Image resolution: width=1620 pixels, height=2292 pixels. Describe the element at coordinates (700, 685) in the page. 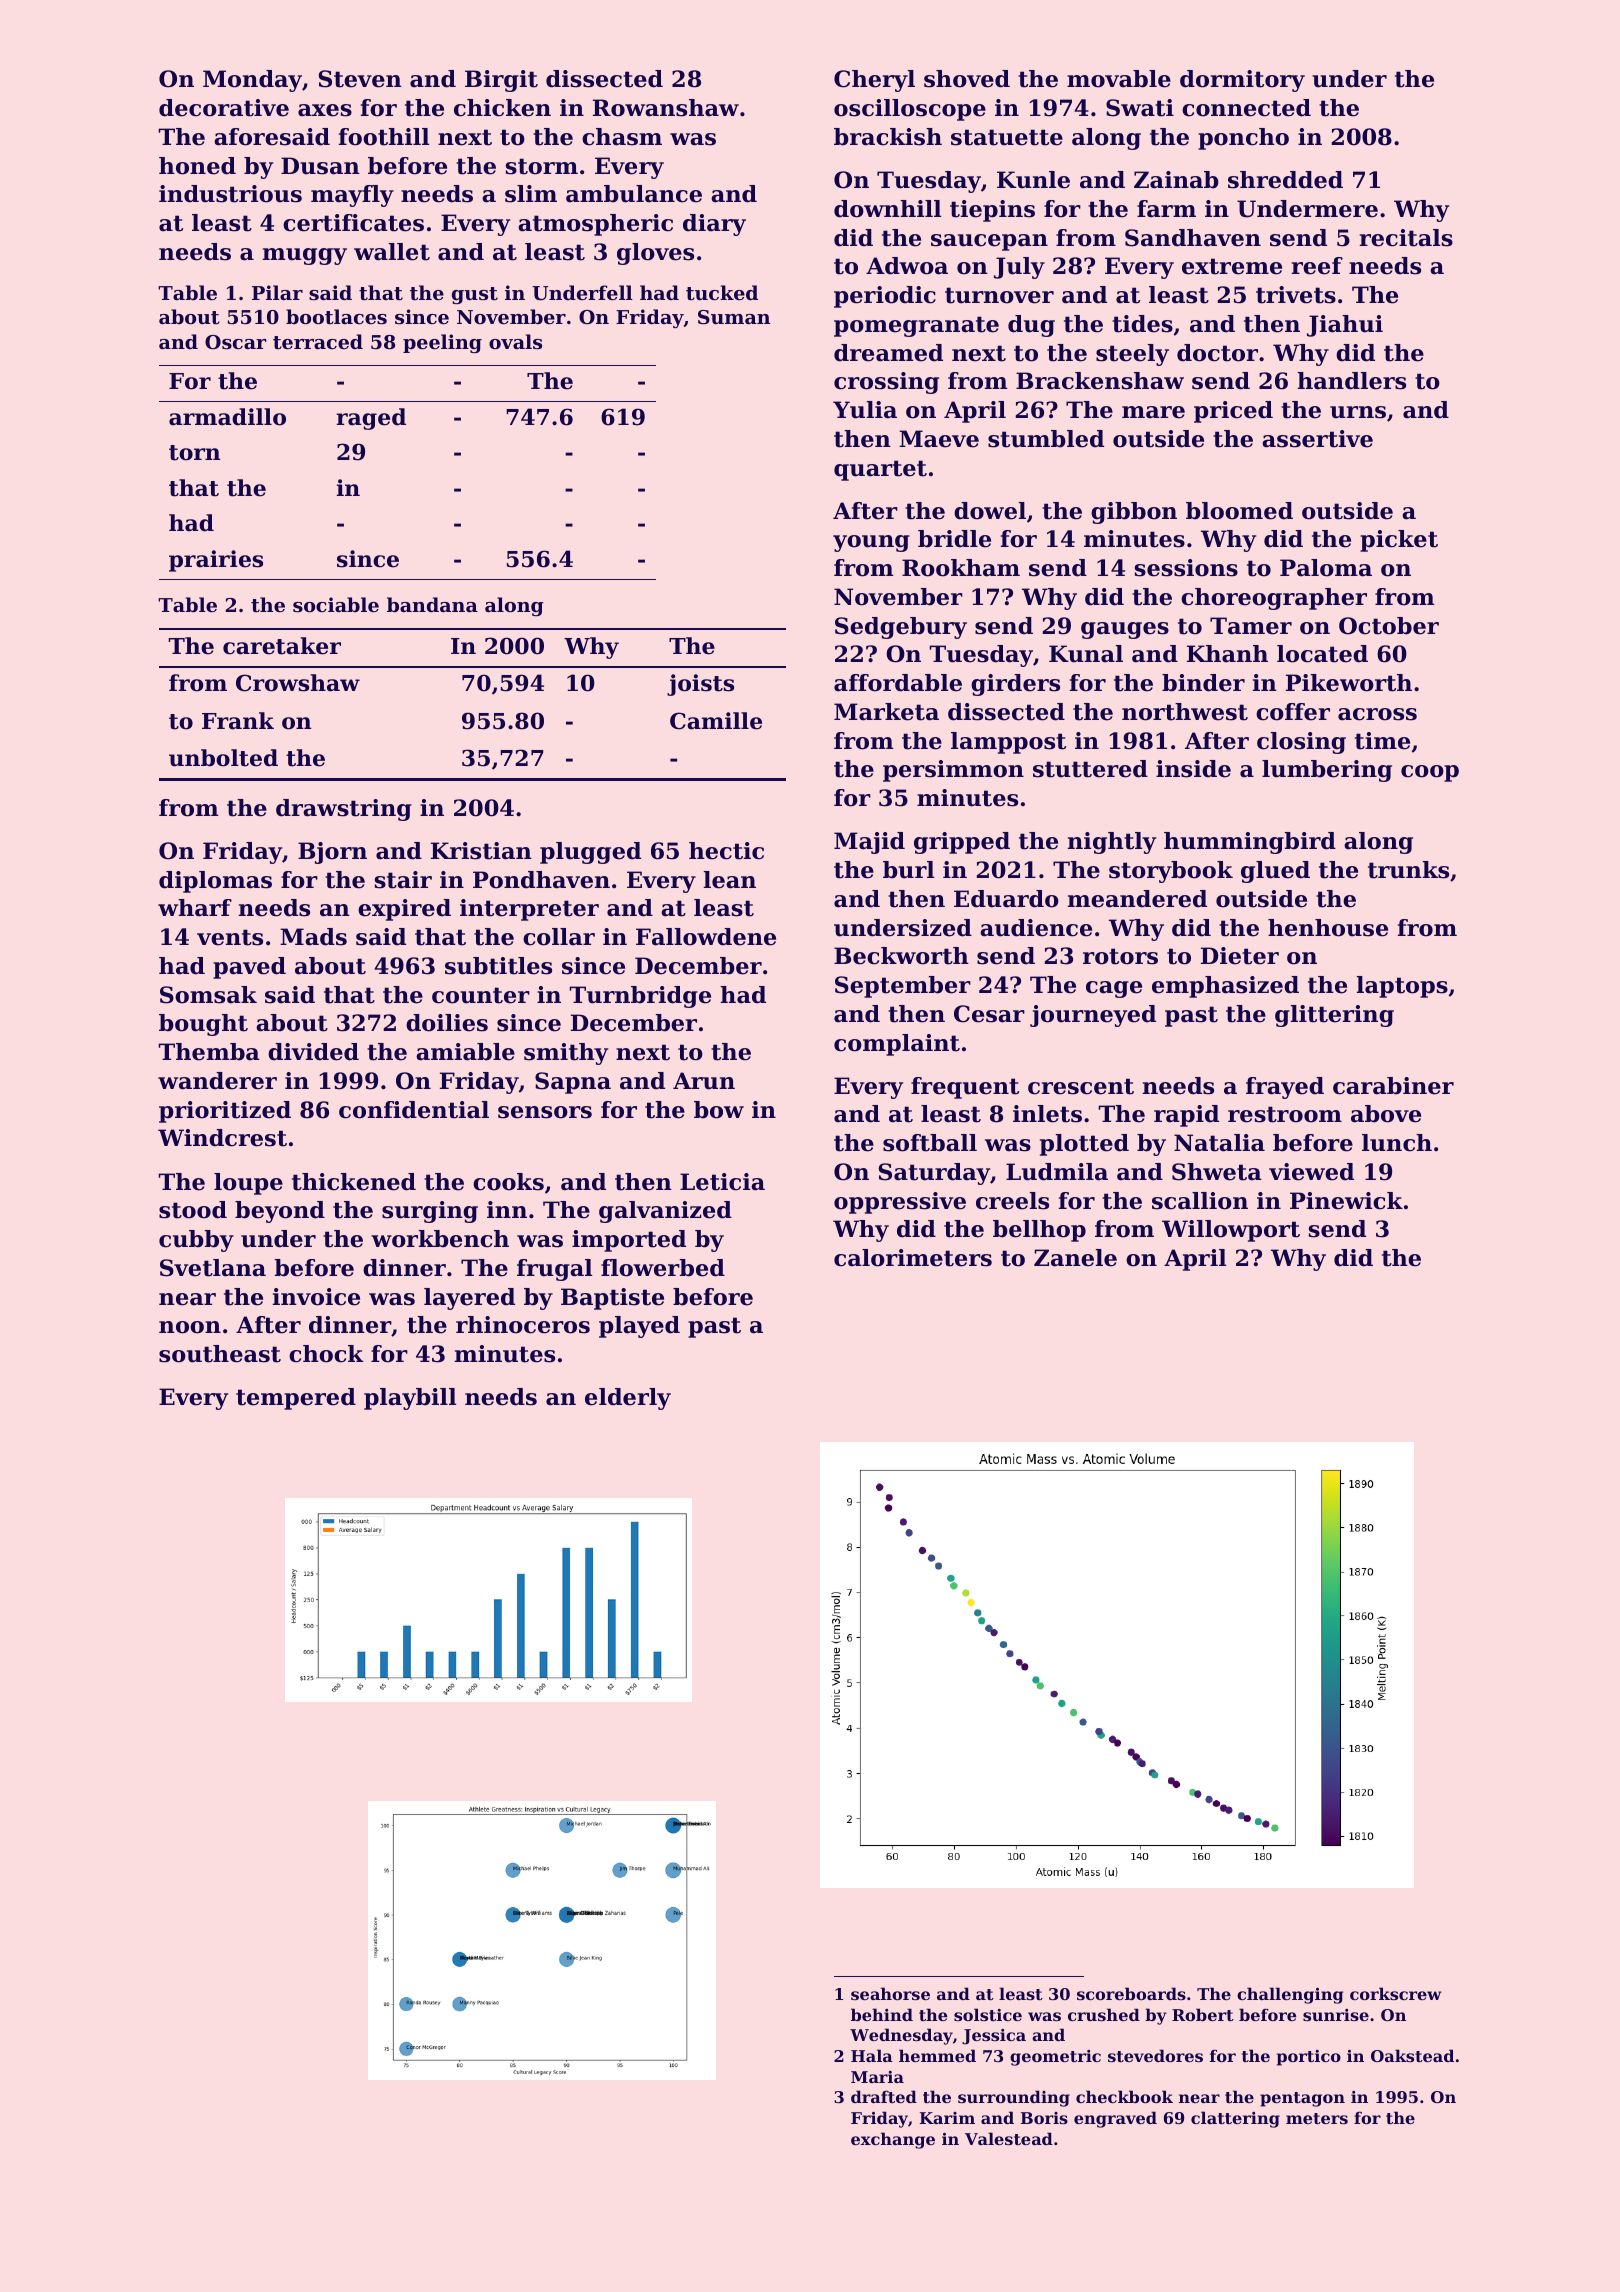

I see `joists` at that location.
